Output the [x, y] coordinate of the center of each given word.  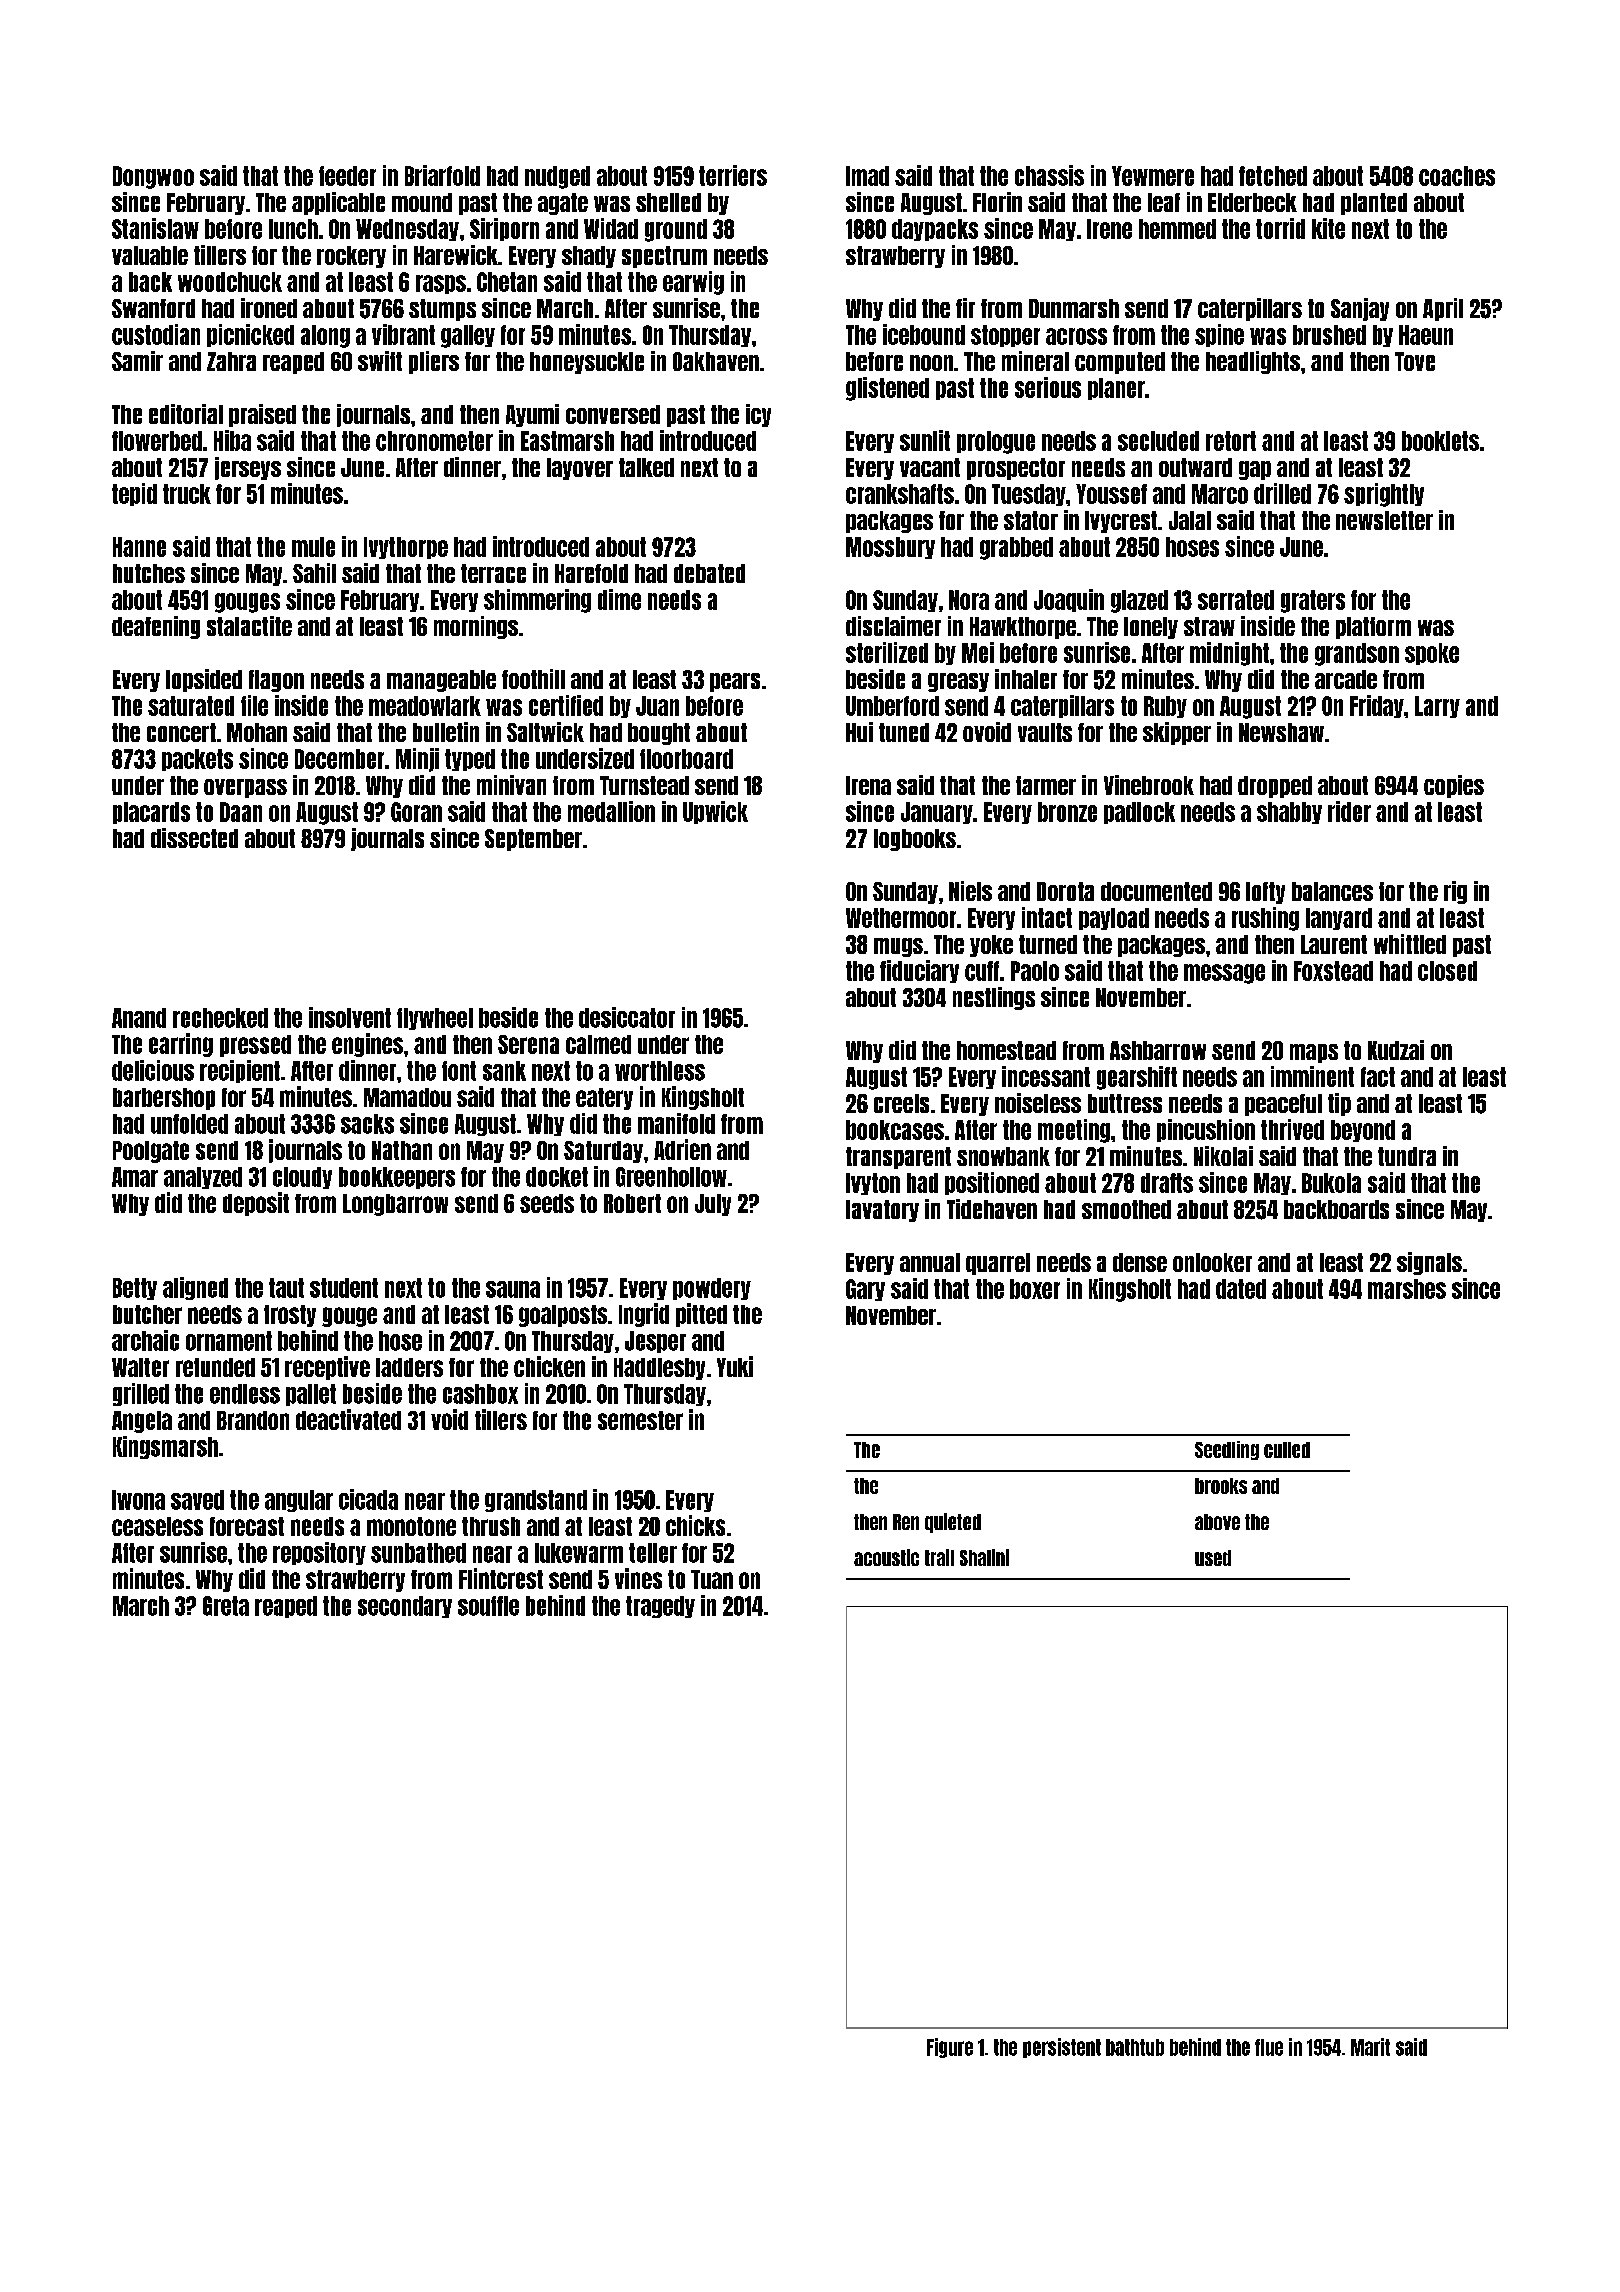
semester [640, 1420]
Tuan [712, 1579]
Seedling [1227, 1450]
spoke [1432, 654]
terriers [733, 175]
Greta [226, 1606]
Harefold [591, 573]
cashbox [480, 1394]
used [1213, 1558]
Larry [1437, 707]
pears [735, 682]
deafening [156, 627]
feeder [347, 176]
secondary [405, 1607]
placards [151, 813]
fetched [1273, 176]
